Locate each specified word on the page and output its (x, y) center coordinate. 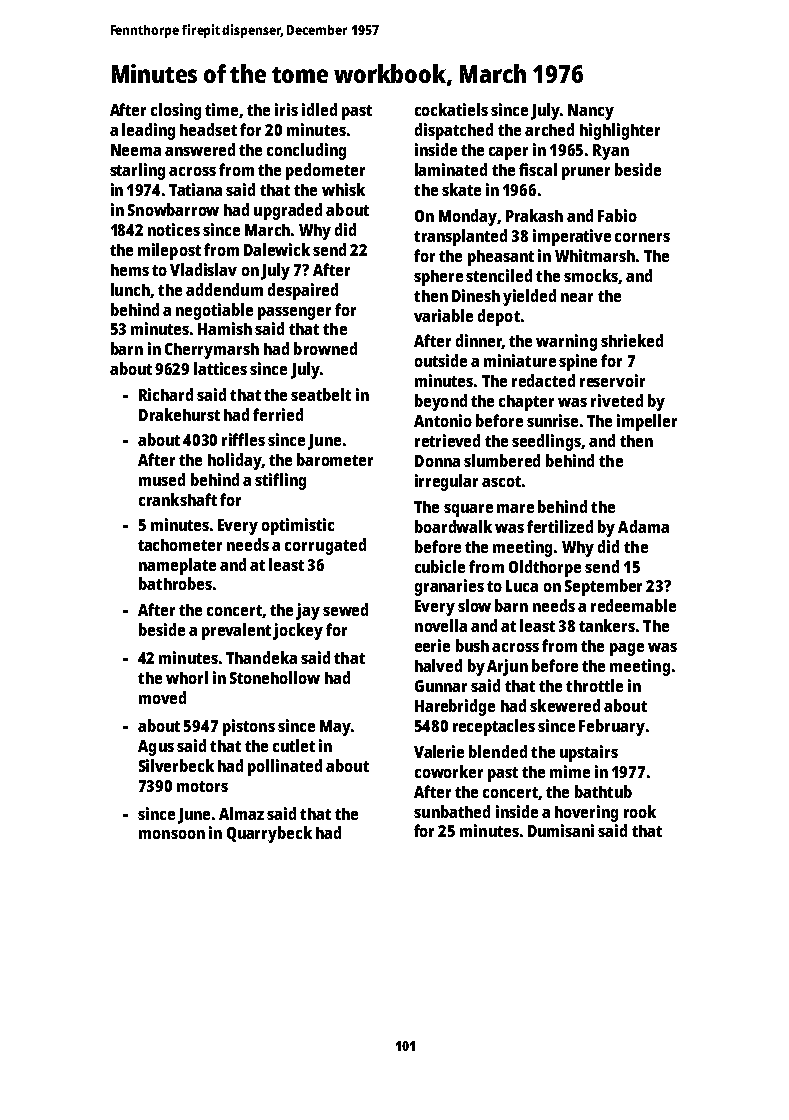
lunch (130, 289)
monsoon (172, 834)
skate (461, 189)
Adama (643, 526)
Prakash (534, 215)
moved (162, 697)
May (335, 728)
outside (441, 360)
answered (200, 149)
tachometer (180, 545)
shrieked (632, 340)
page (627, 649)
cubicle (440, 566)
